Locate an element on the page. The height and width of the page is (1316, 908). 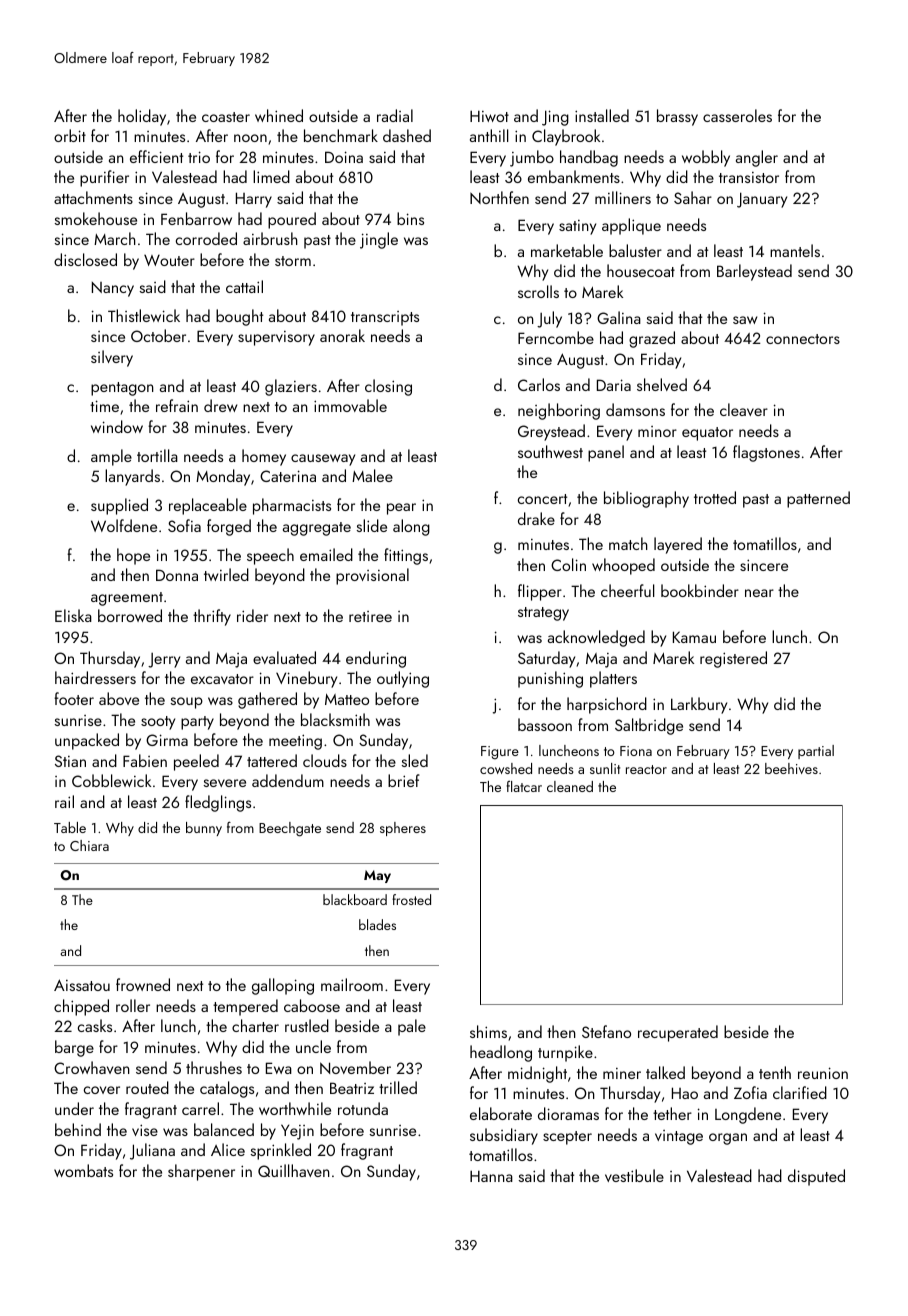
Hiwot is located at coordinates (489, 116).
